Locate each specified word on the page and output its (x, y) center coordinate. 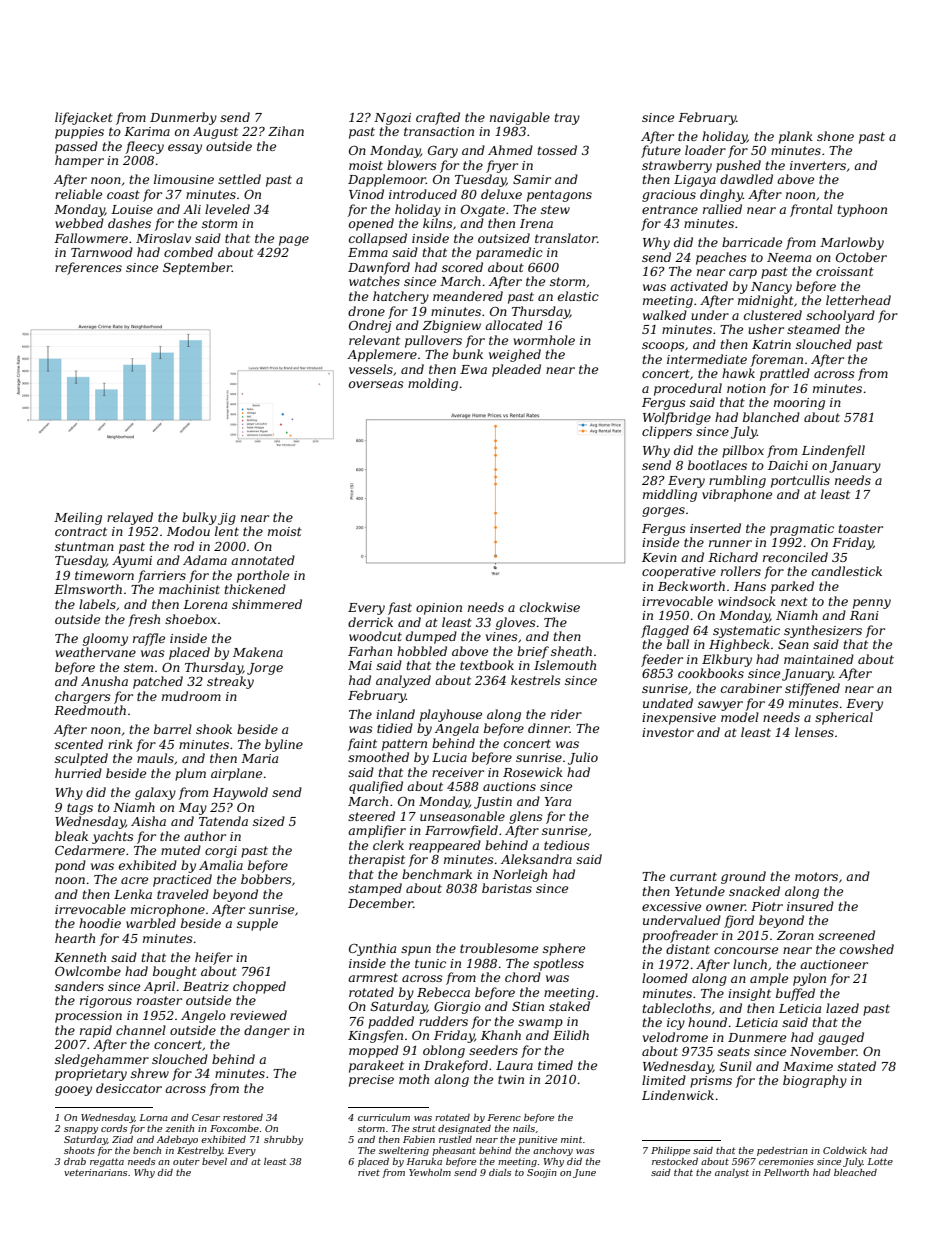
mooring (799, 404)
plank (796, 137)
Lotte (880, 1161)
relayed (130, 518)
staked (569, 1006)
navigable (520, 118)
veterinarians (95, 1172)
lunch (750, 964)
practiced (182, 880)
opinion (439, 609)
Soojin (542, 1173)
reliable (78, 194)
